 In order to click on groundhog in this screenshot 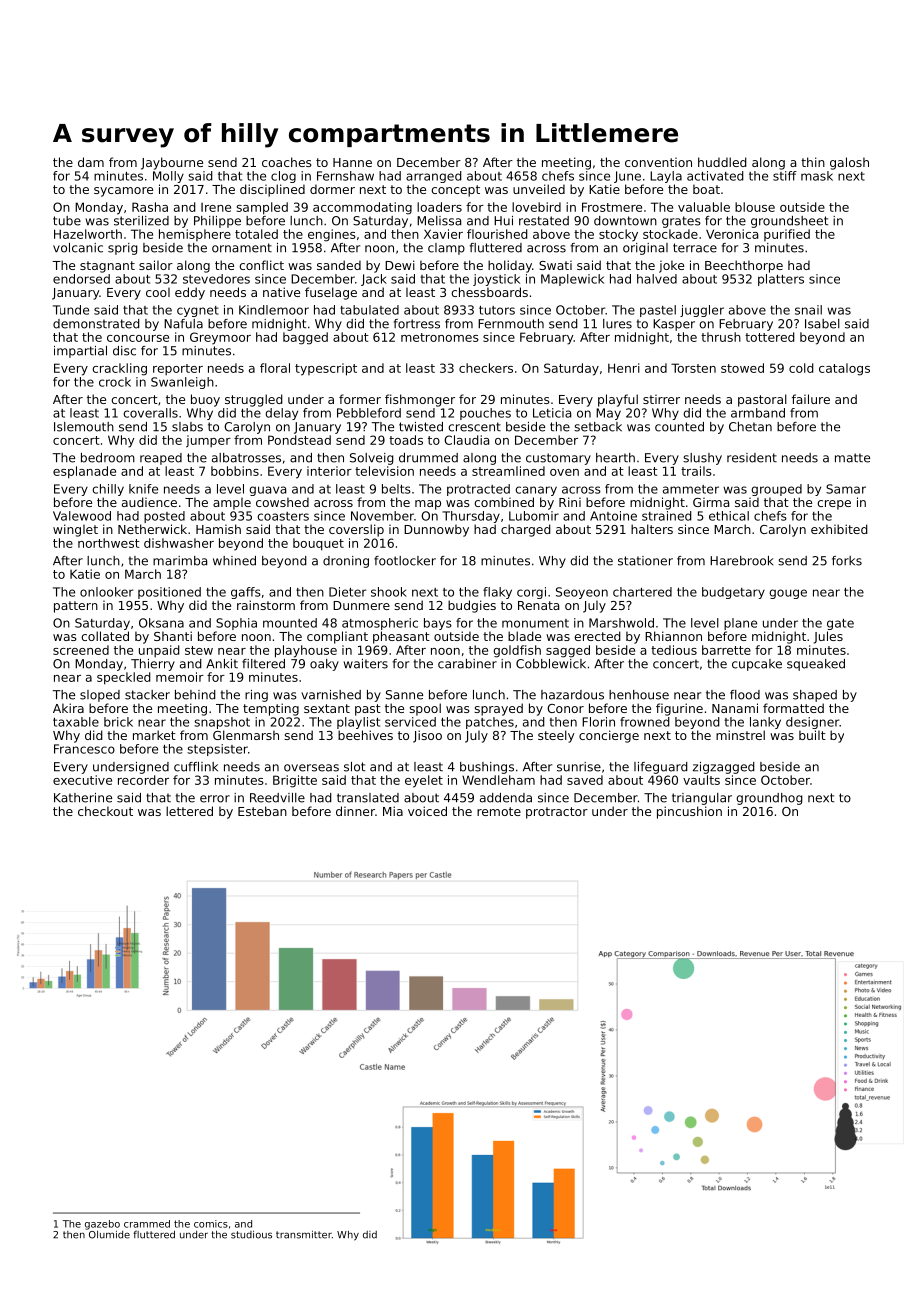, I will do `click(769, 799)`.
